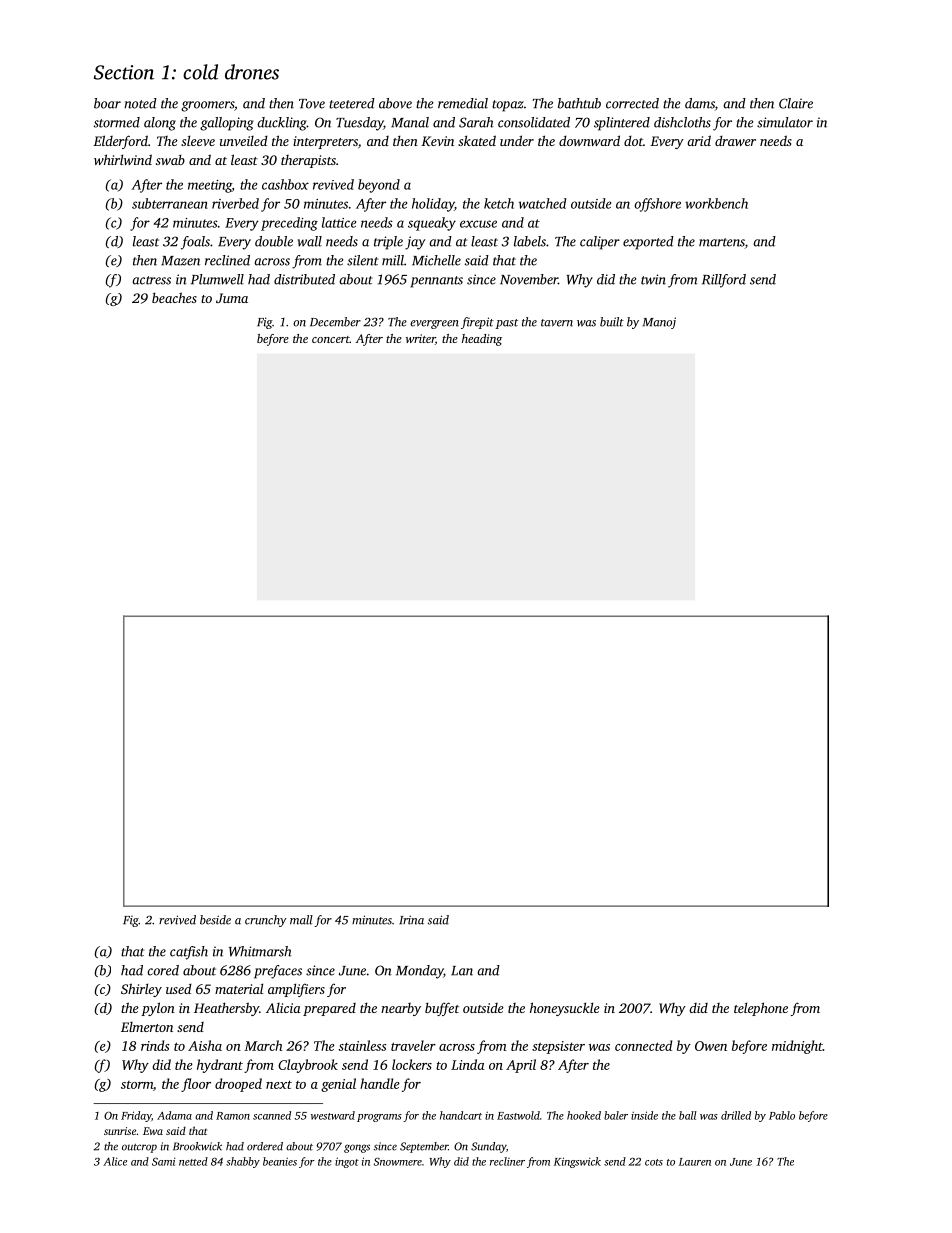 Image resolution: width=952 pixels, height=1233 pixels. I want to click on netted, so click(193, 1161).
